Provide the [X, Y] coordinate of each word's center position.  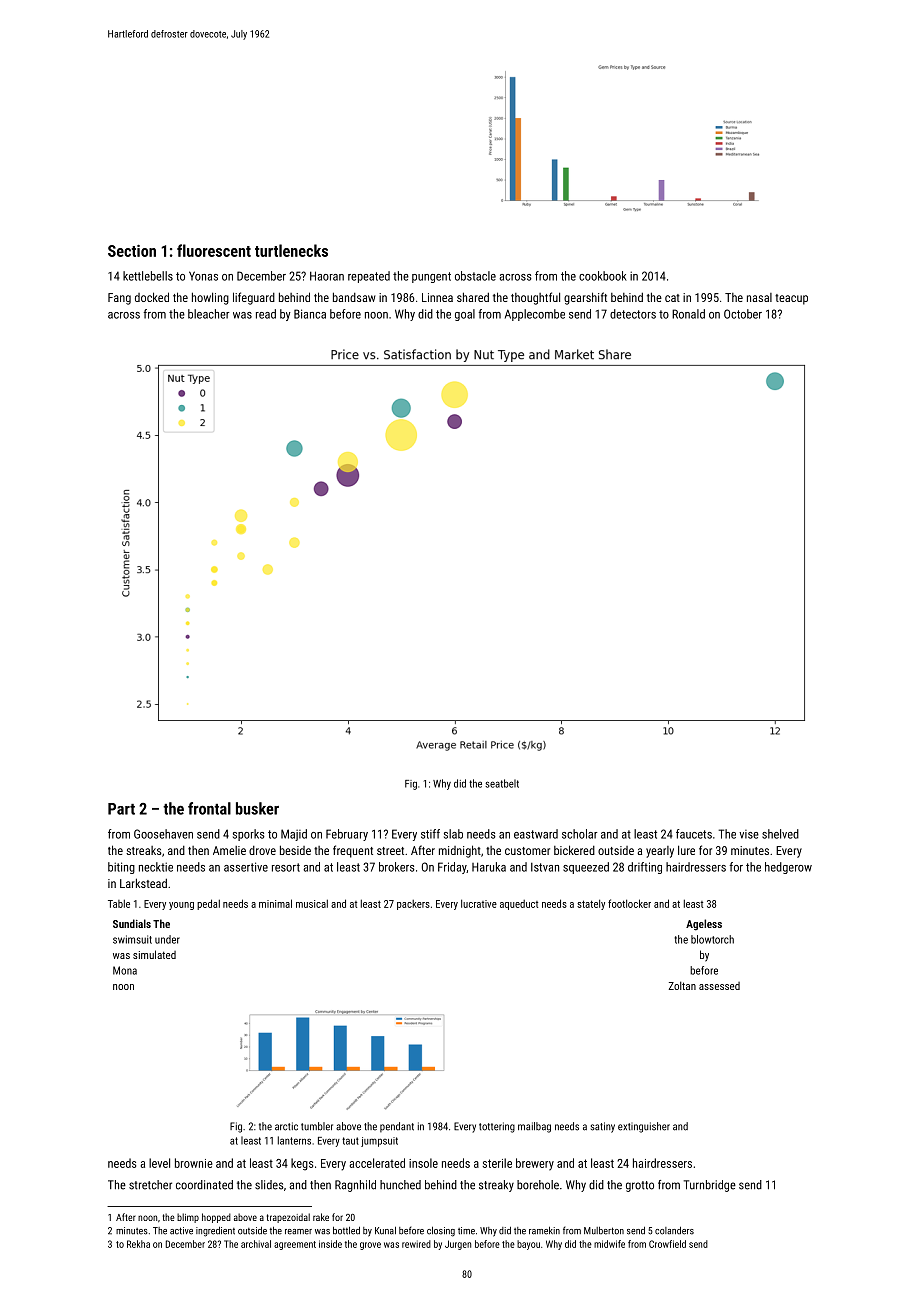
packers [413, 905]
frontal [209, 808]
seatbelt [502, 783]
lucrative [479, 903]
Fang [119, 299]
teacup [791, 299]
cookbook [603, 276]
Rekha [138, 1244]
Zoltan [682, 985]
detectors [633, 314]
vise [749, 834]
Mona [125, 970]
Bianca [310, 314]
